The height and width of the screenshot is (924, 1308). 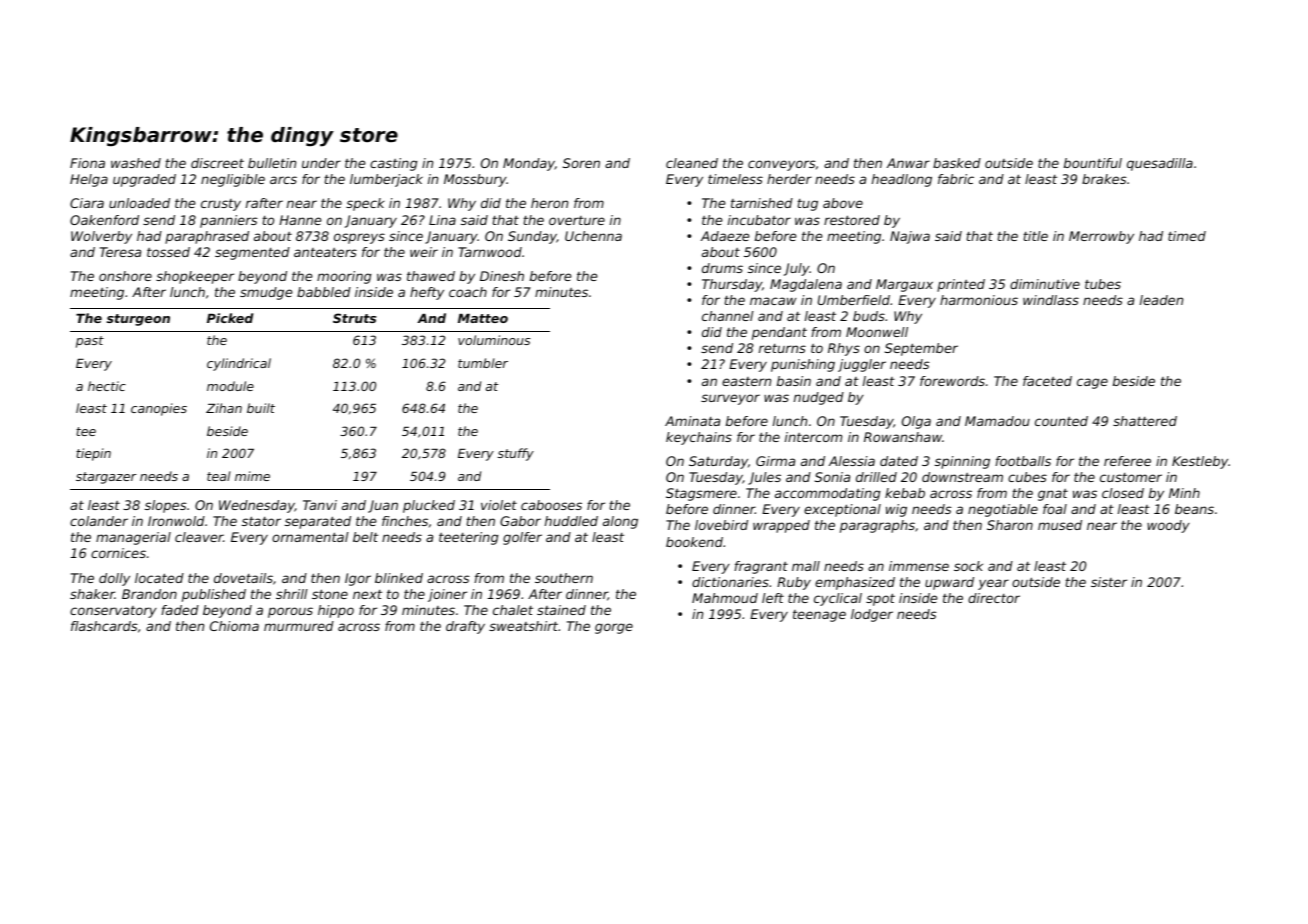 I want to click on Soren, so click(x=581, y=163).
